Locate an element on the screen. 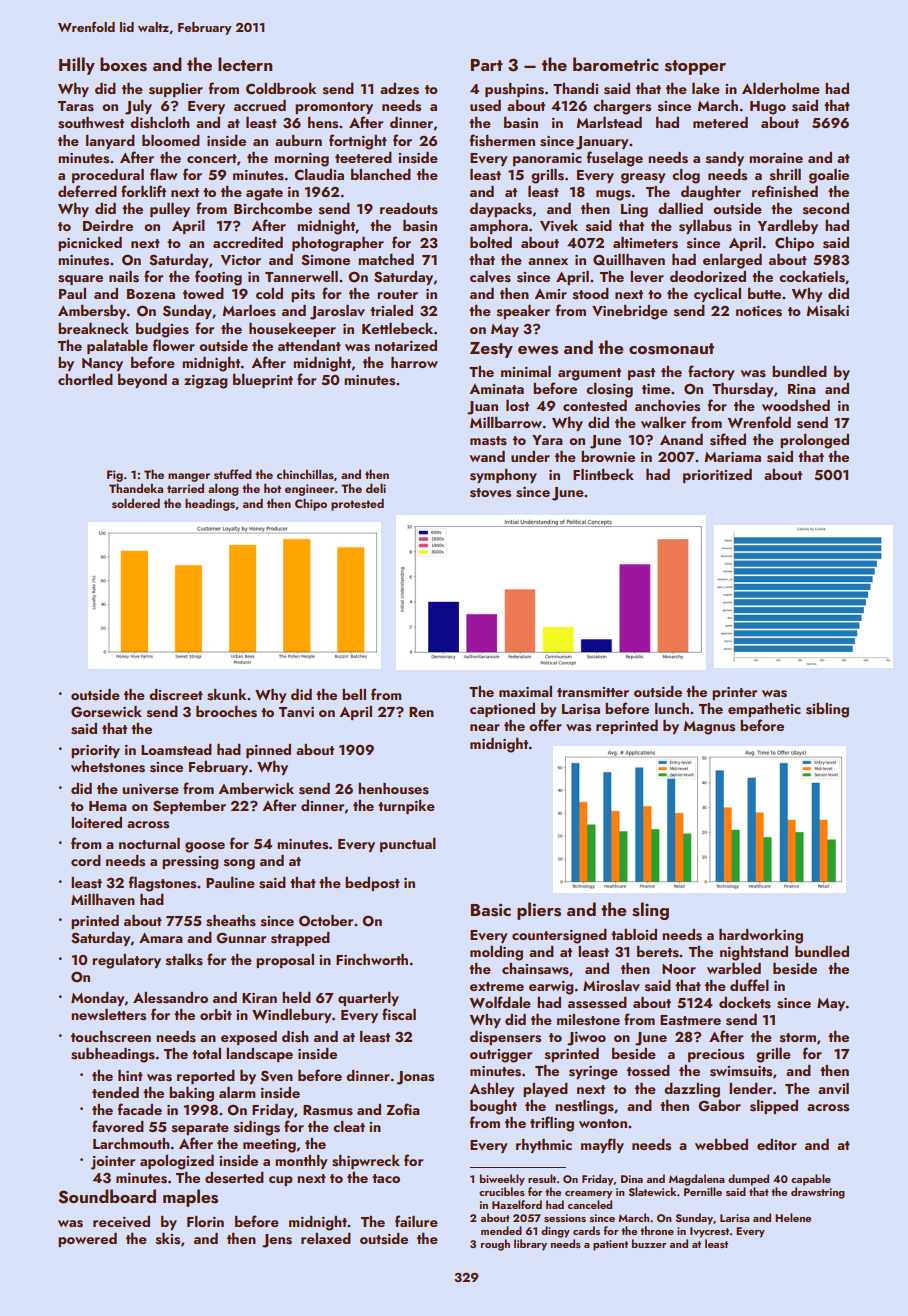 This screenshot has height=1316, width=908. Basic is located at coordinates (491, 910).
